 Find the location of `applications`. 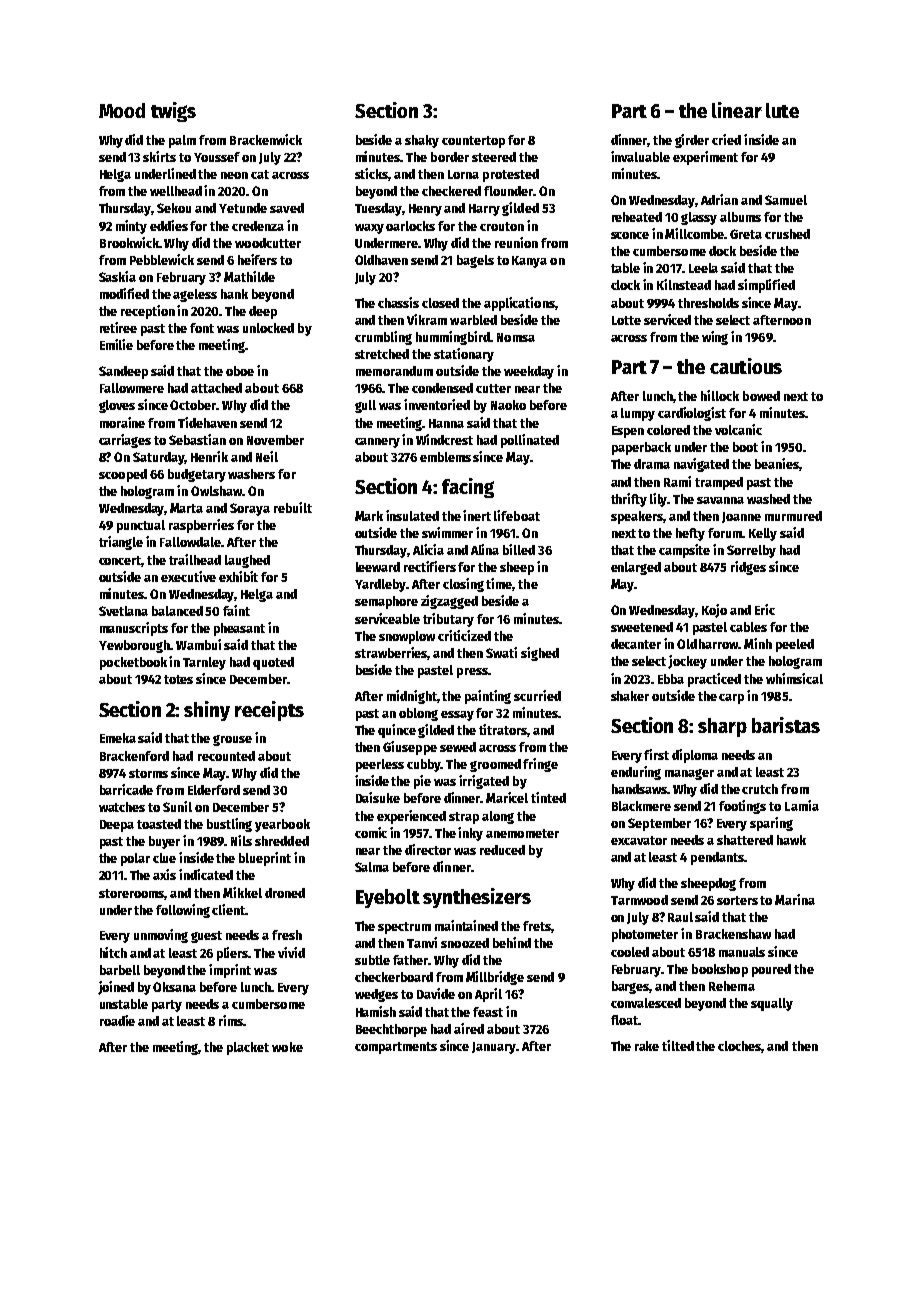

applications is located at coordinates (519, 304).
